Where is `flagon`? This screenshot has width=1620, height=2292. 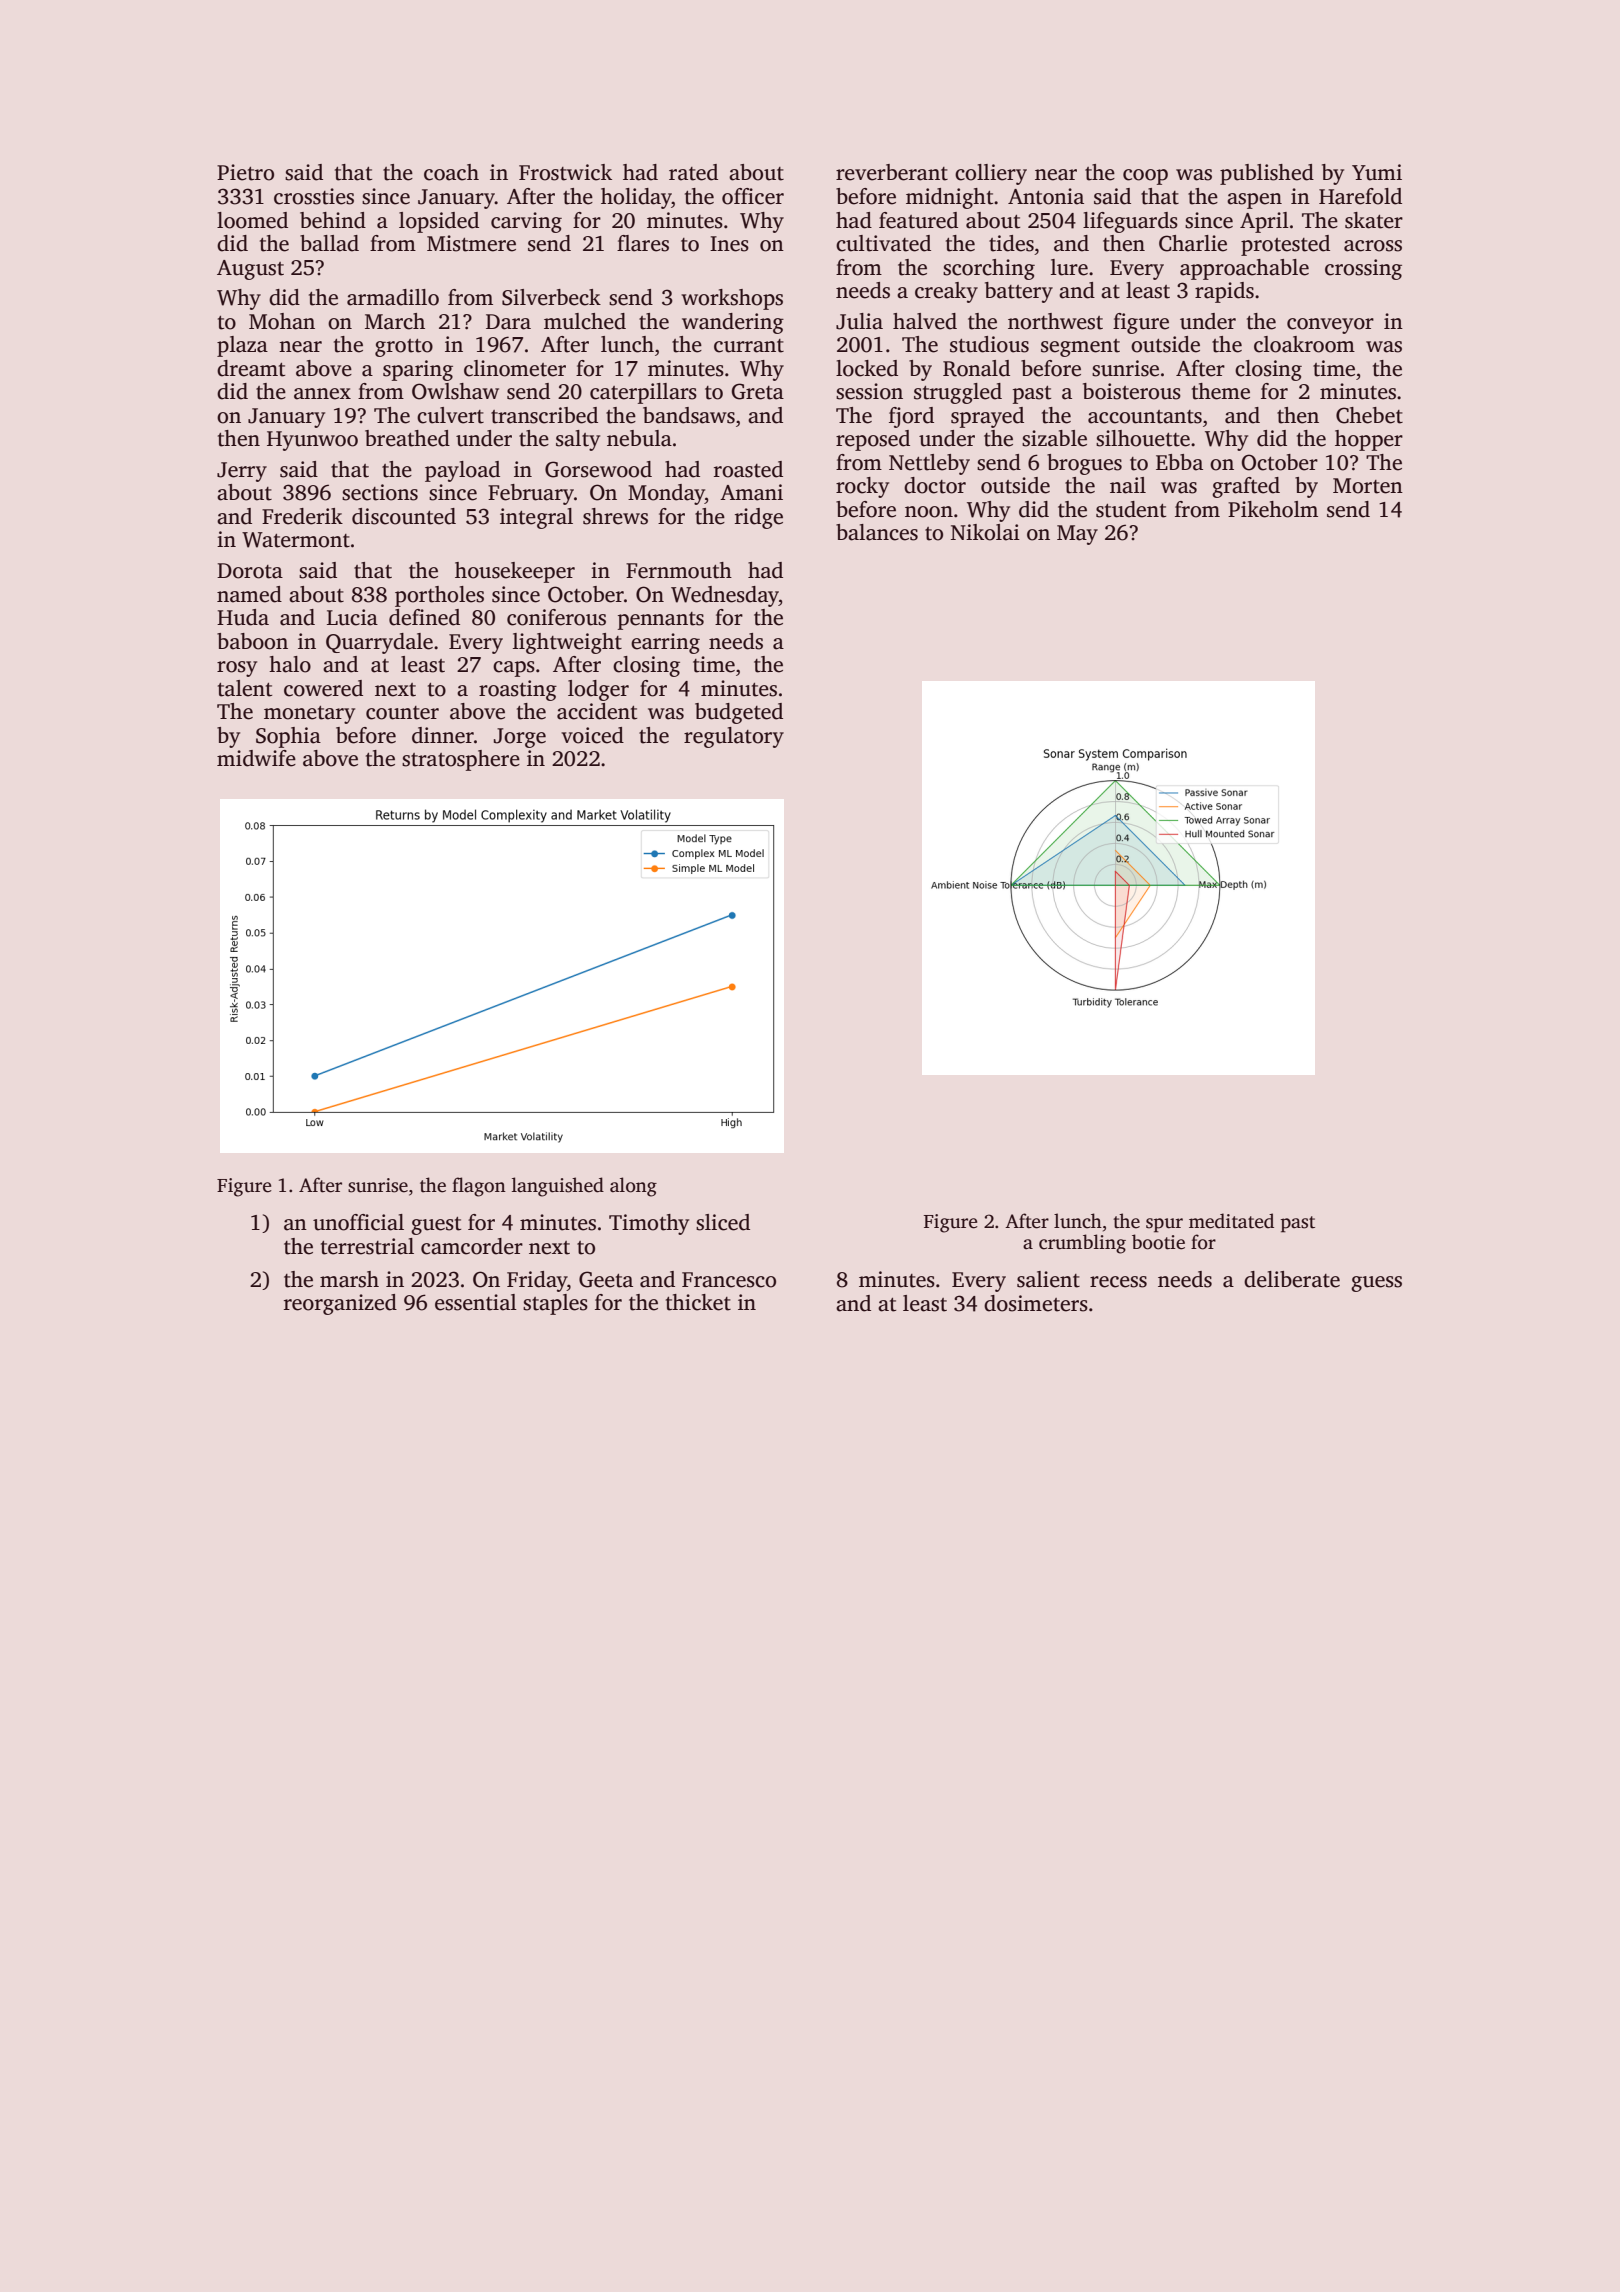 flagon is located at coordinates (479, 1187).
